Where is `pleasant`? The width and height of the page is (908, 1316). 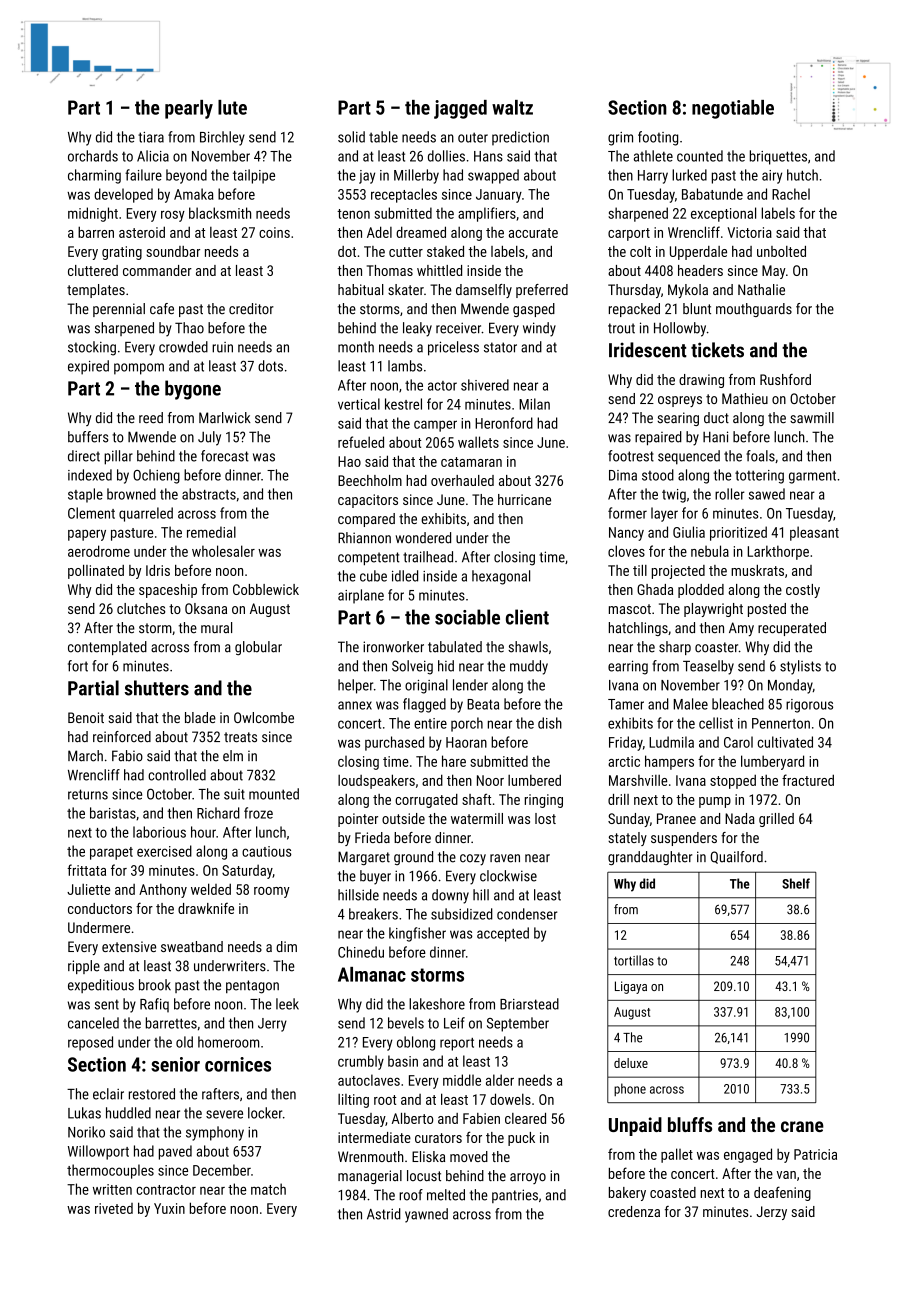
pleasant is located at coordinates (814, 533).
